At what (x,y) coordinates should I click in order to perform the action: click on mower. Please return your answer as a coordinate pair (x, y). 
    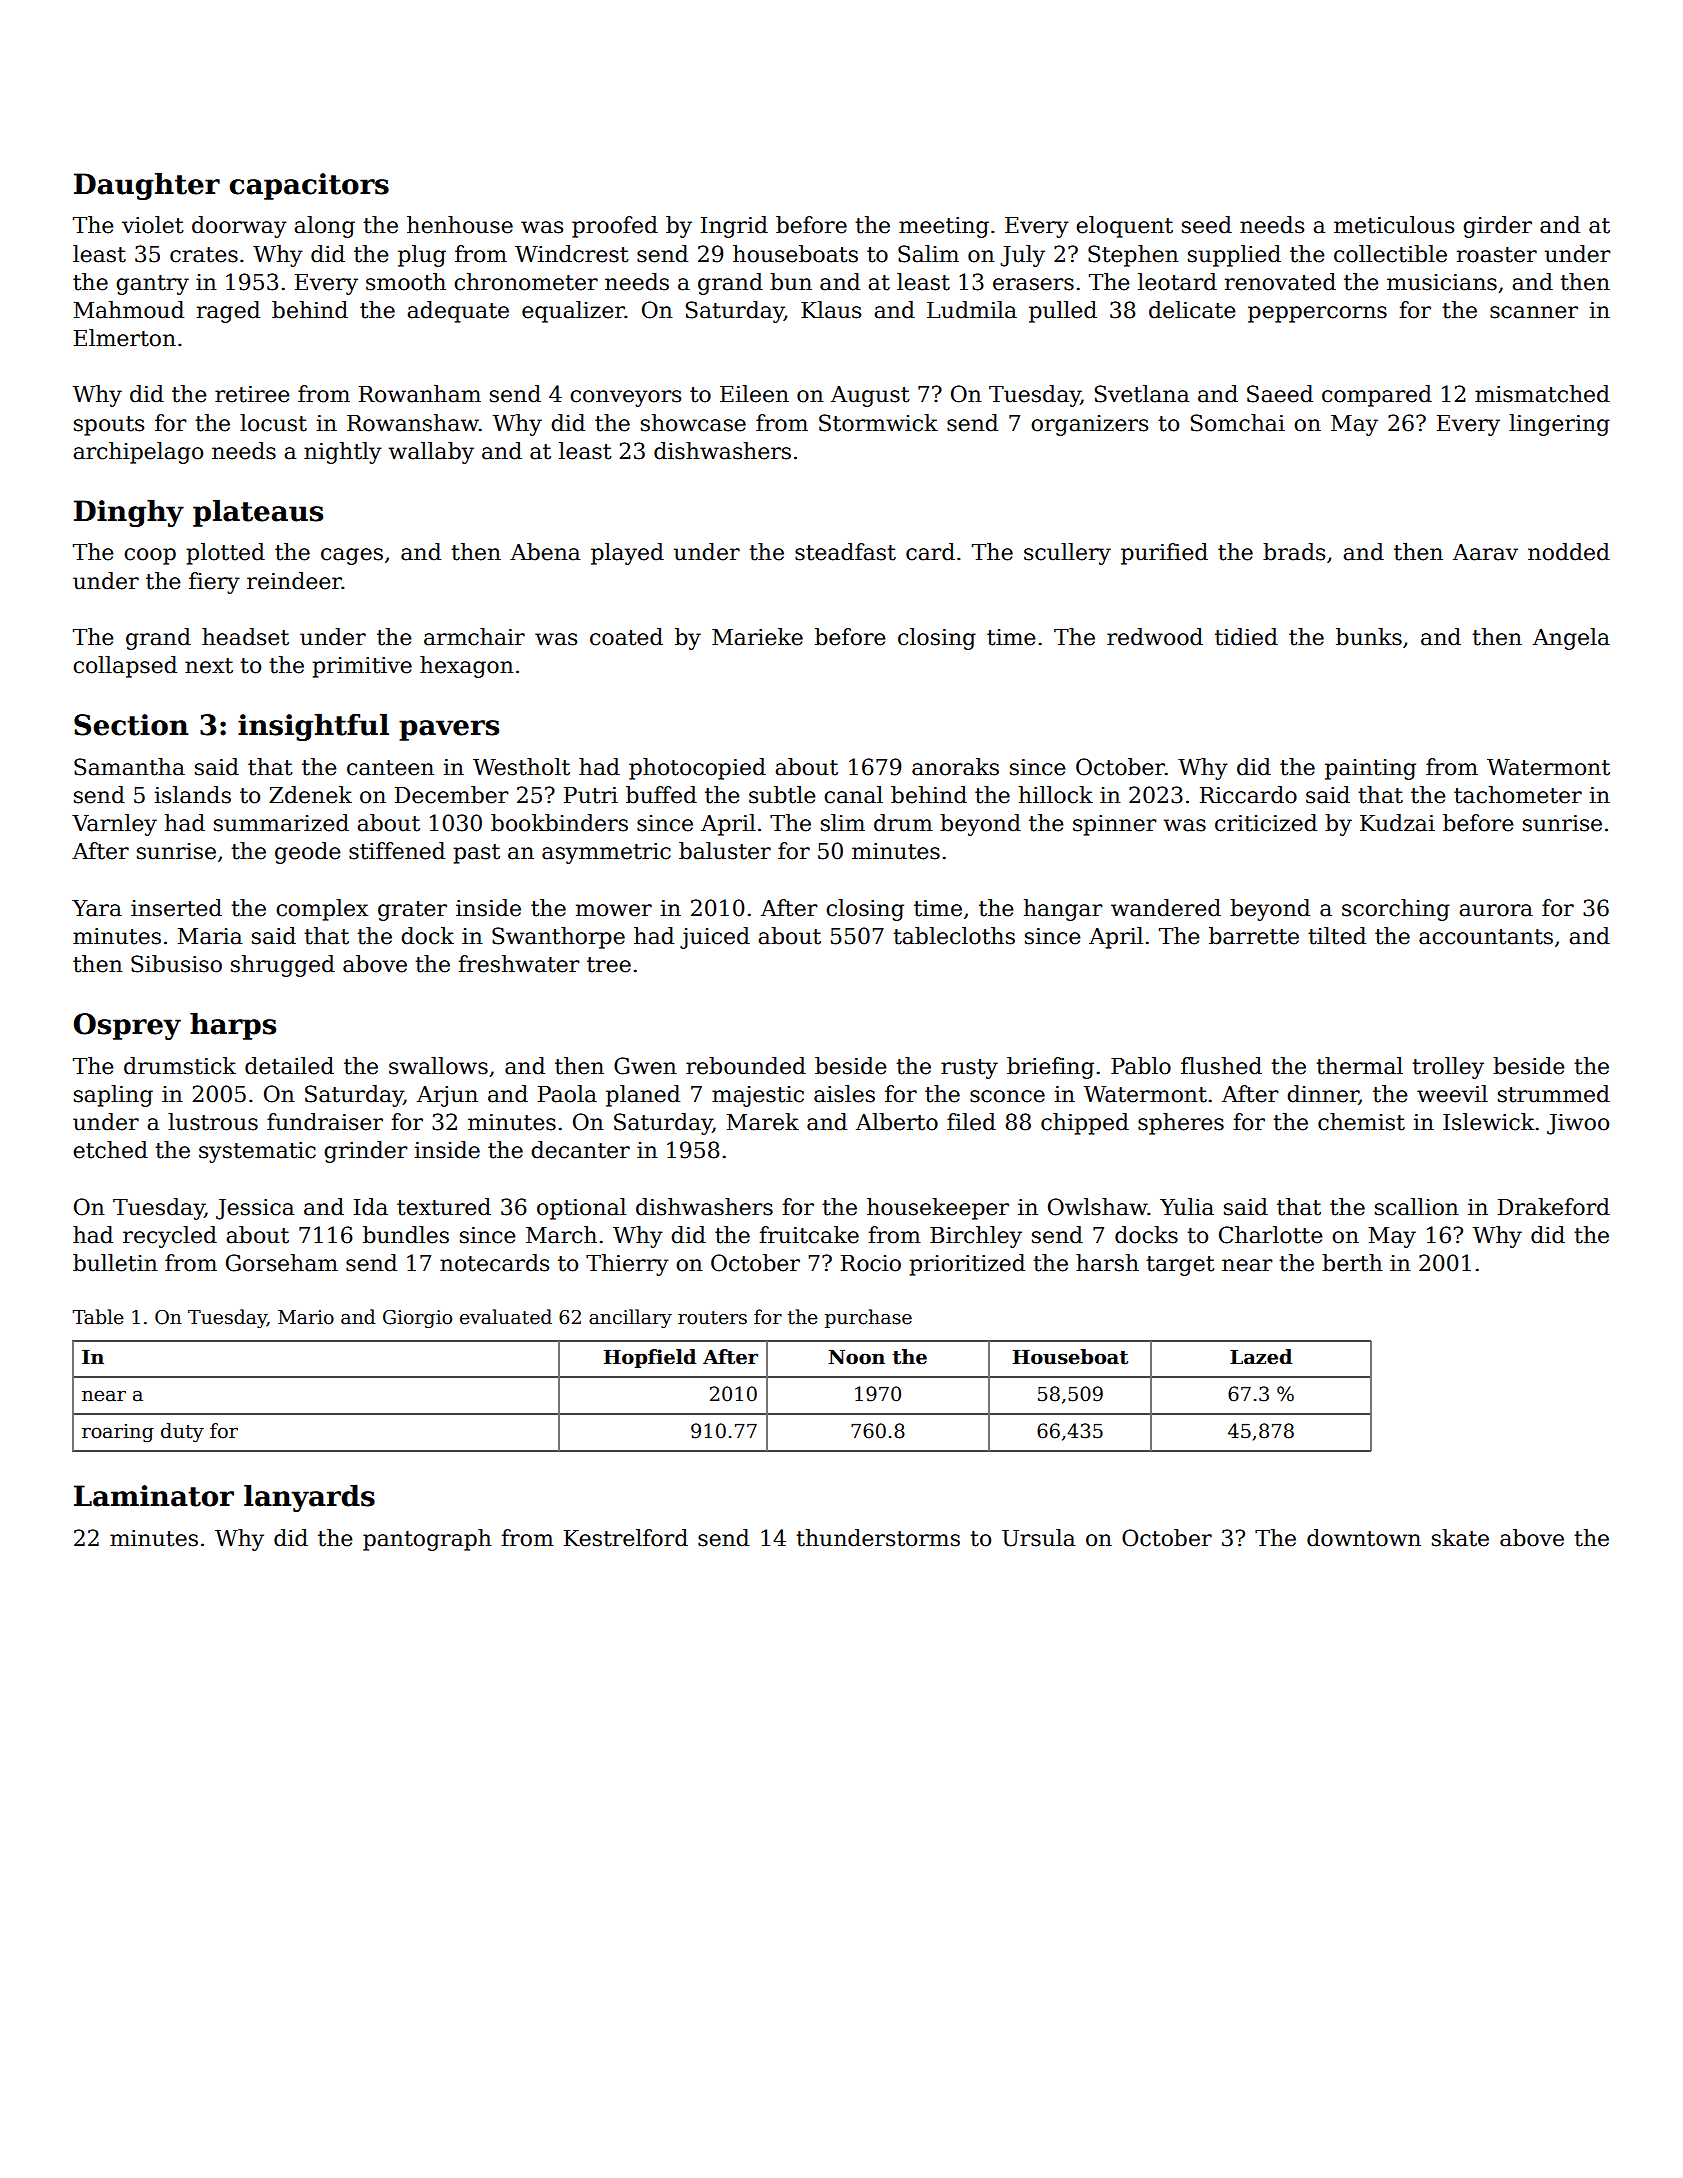
    Looking at the image, I should click on (614, 910).
